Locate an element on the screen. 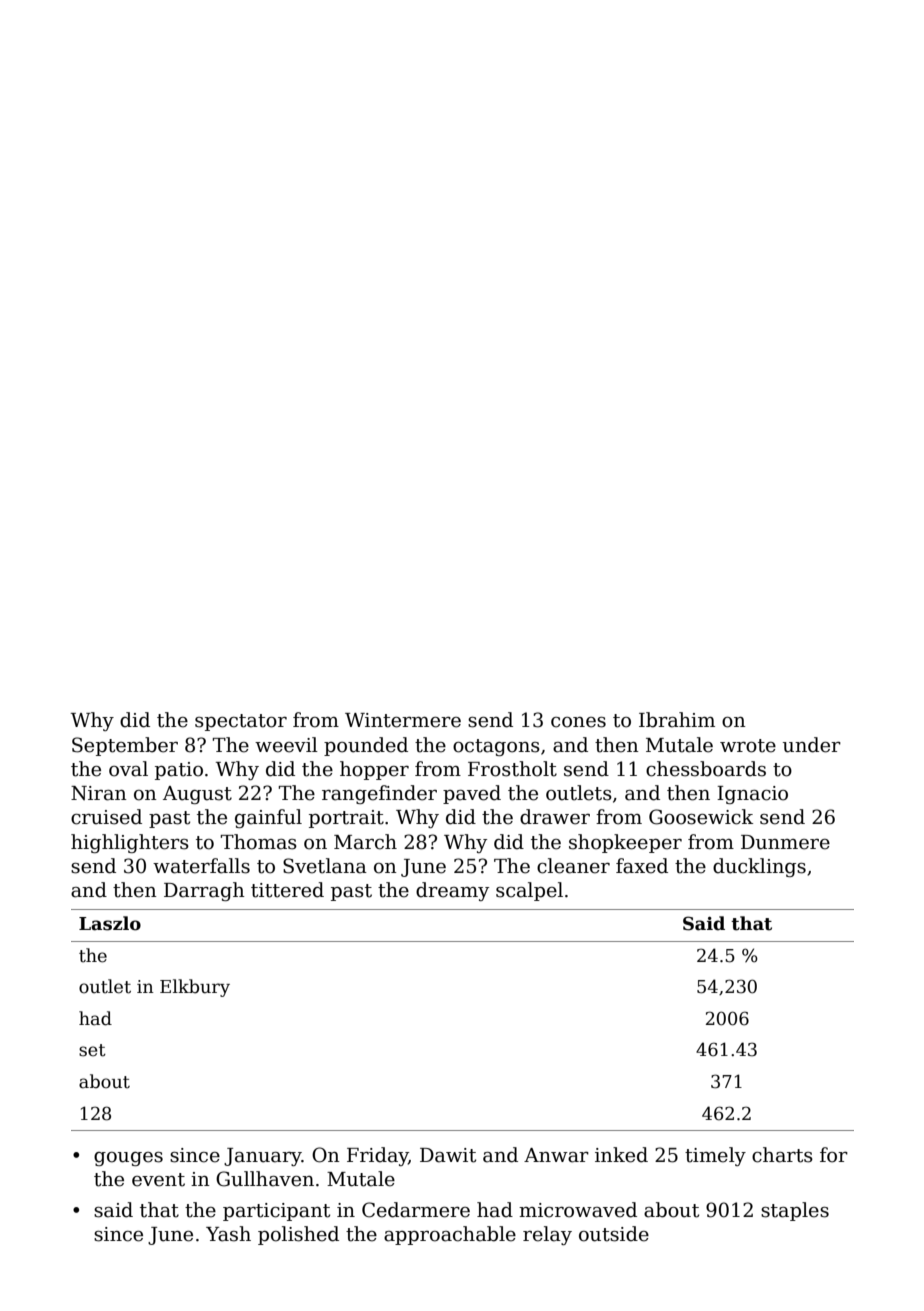  chessboards is located at coordinates (706, 769).
